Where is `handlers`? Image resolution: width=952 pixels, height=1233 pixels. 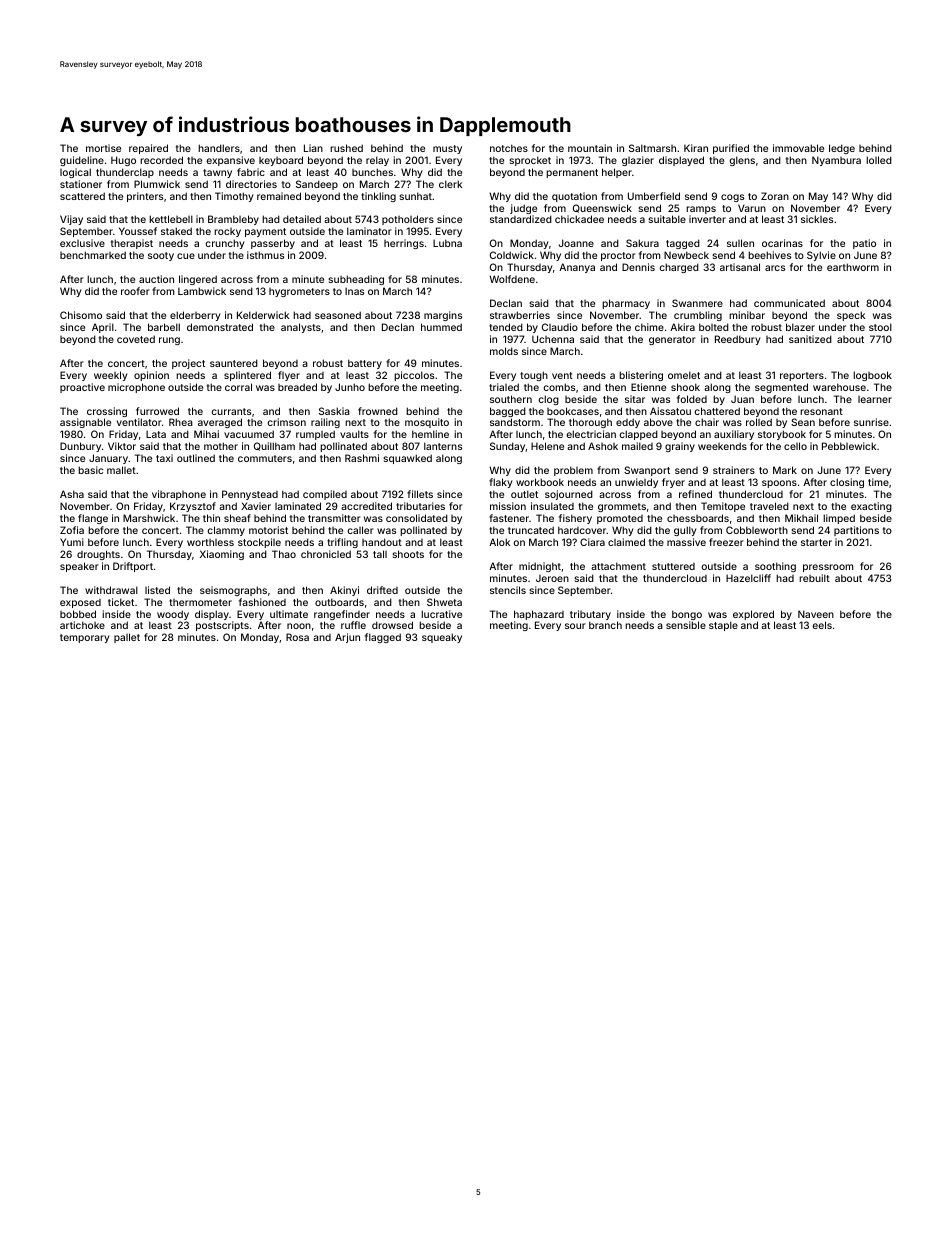 handlers is located at coordinates (219, 148).
